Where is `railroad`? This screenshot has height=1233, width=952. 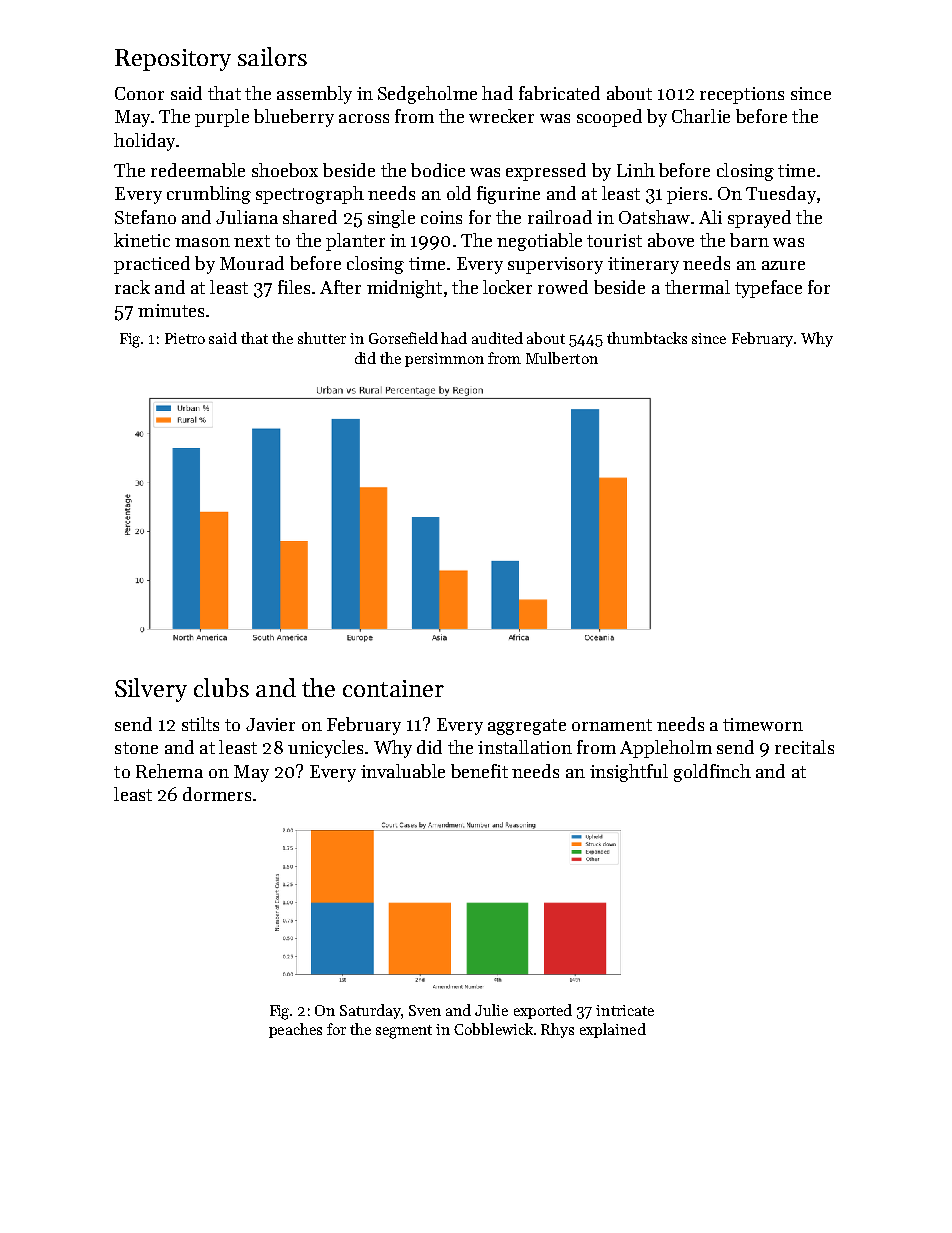 railroad is located at coordinates (560, 217).
